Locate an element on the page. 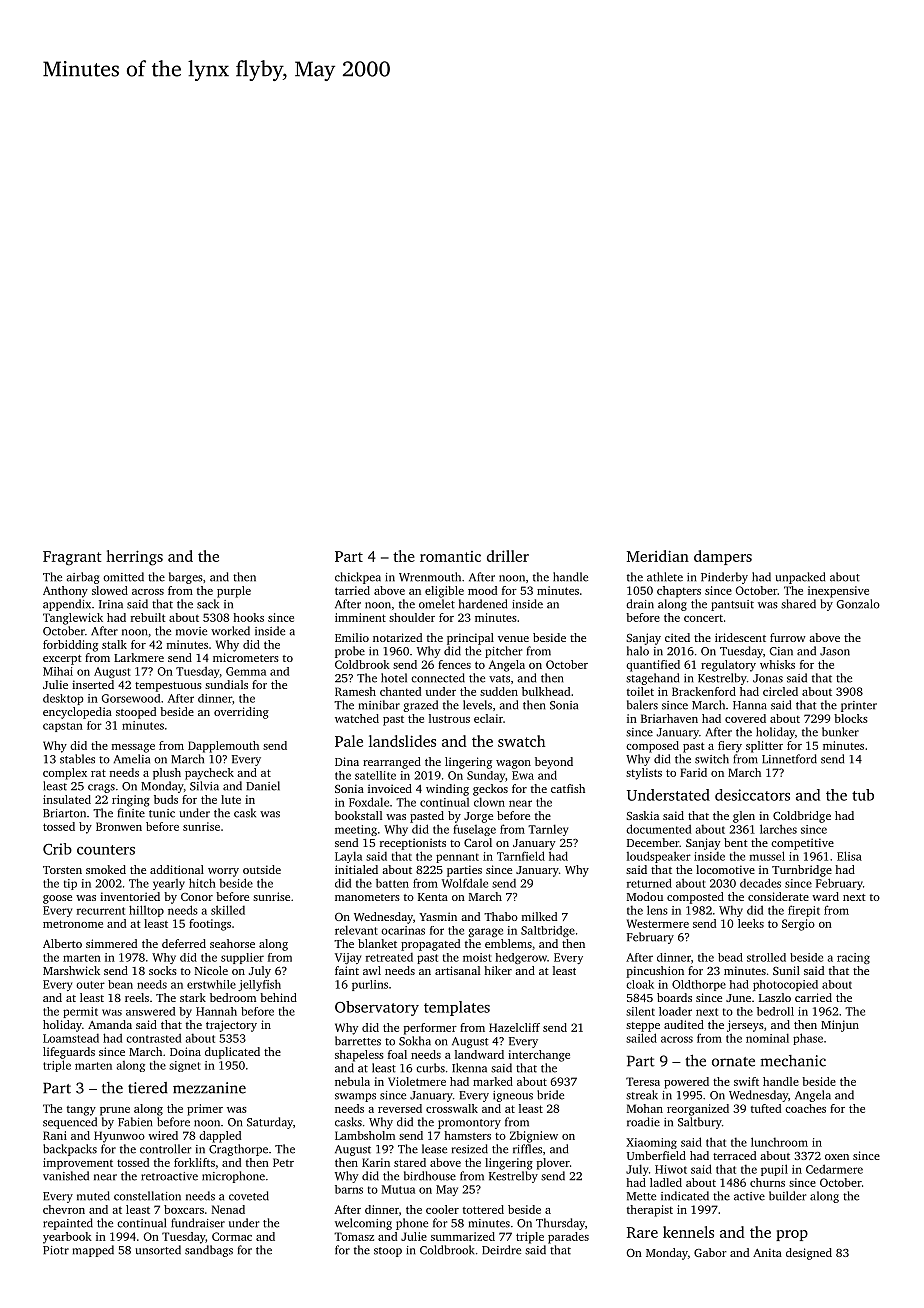 The height and width of the page is (1308, 924). hardened is located at coordinates (483, 604).
